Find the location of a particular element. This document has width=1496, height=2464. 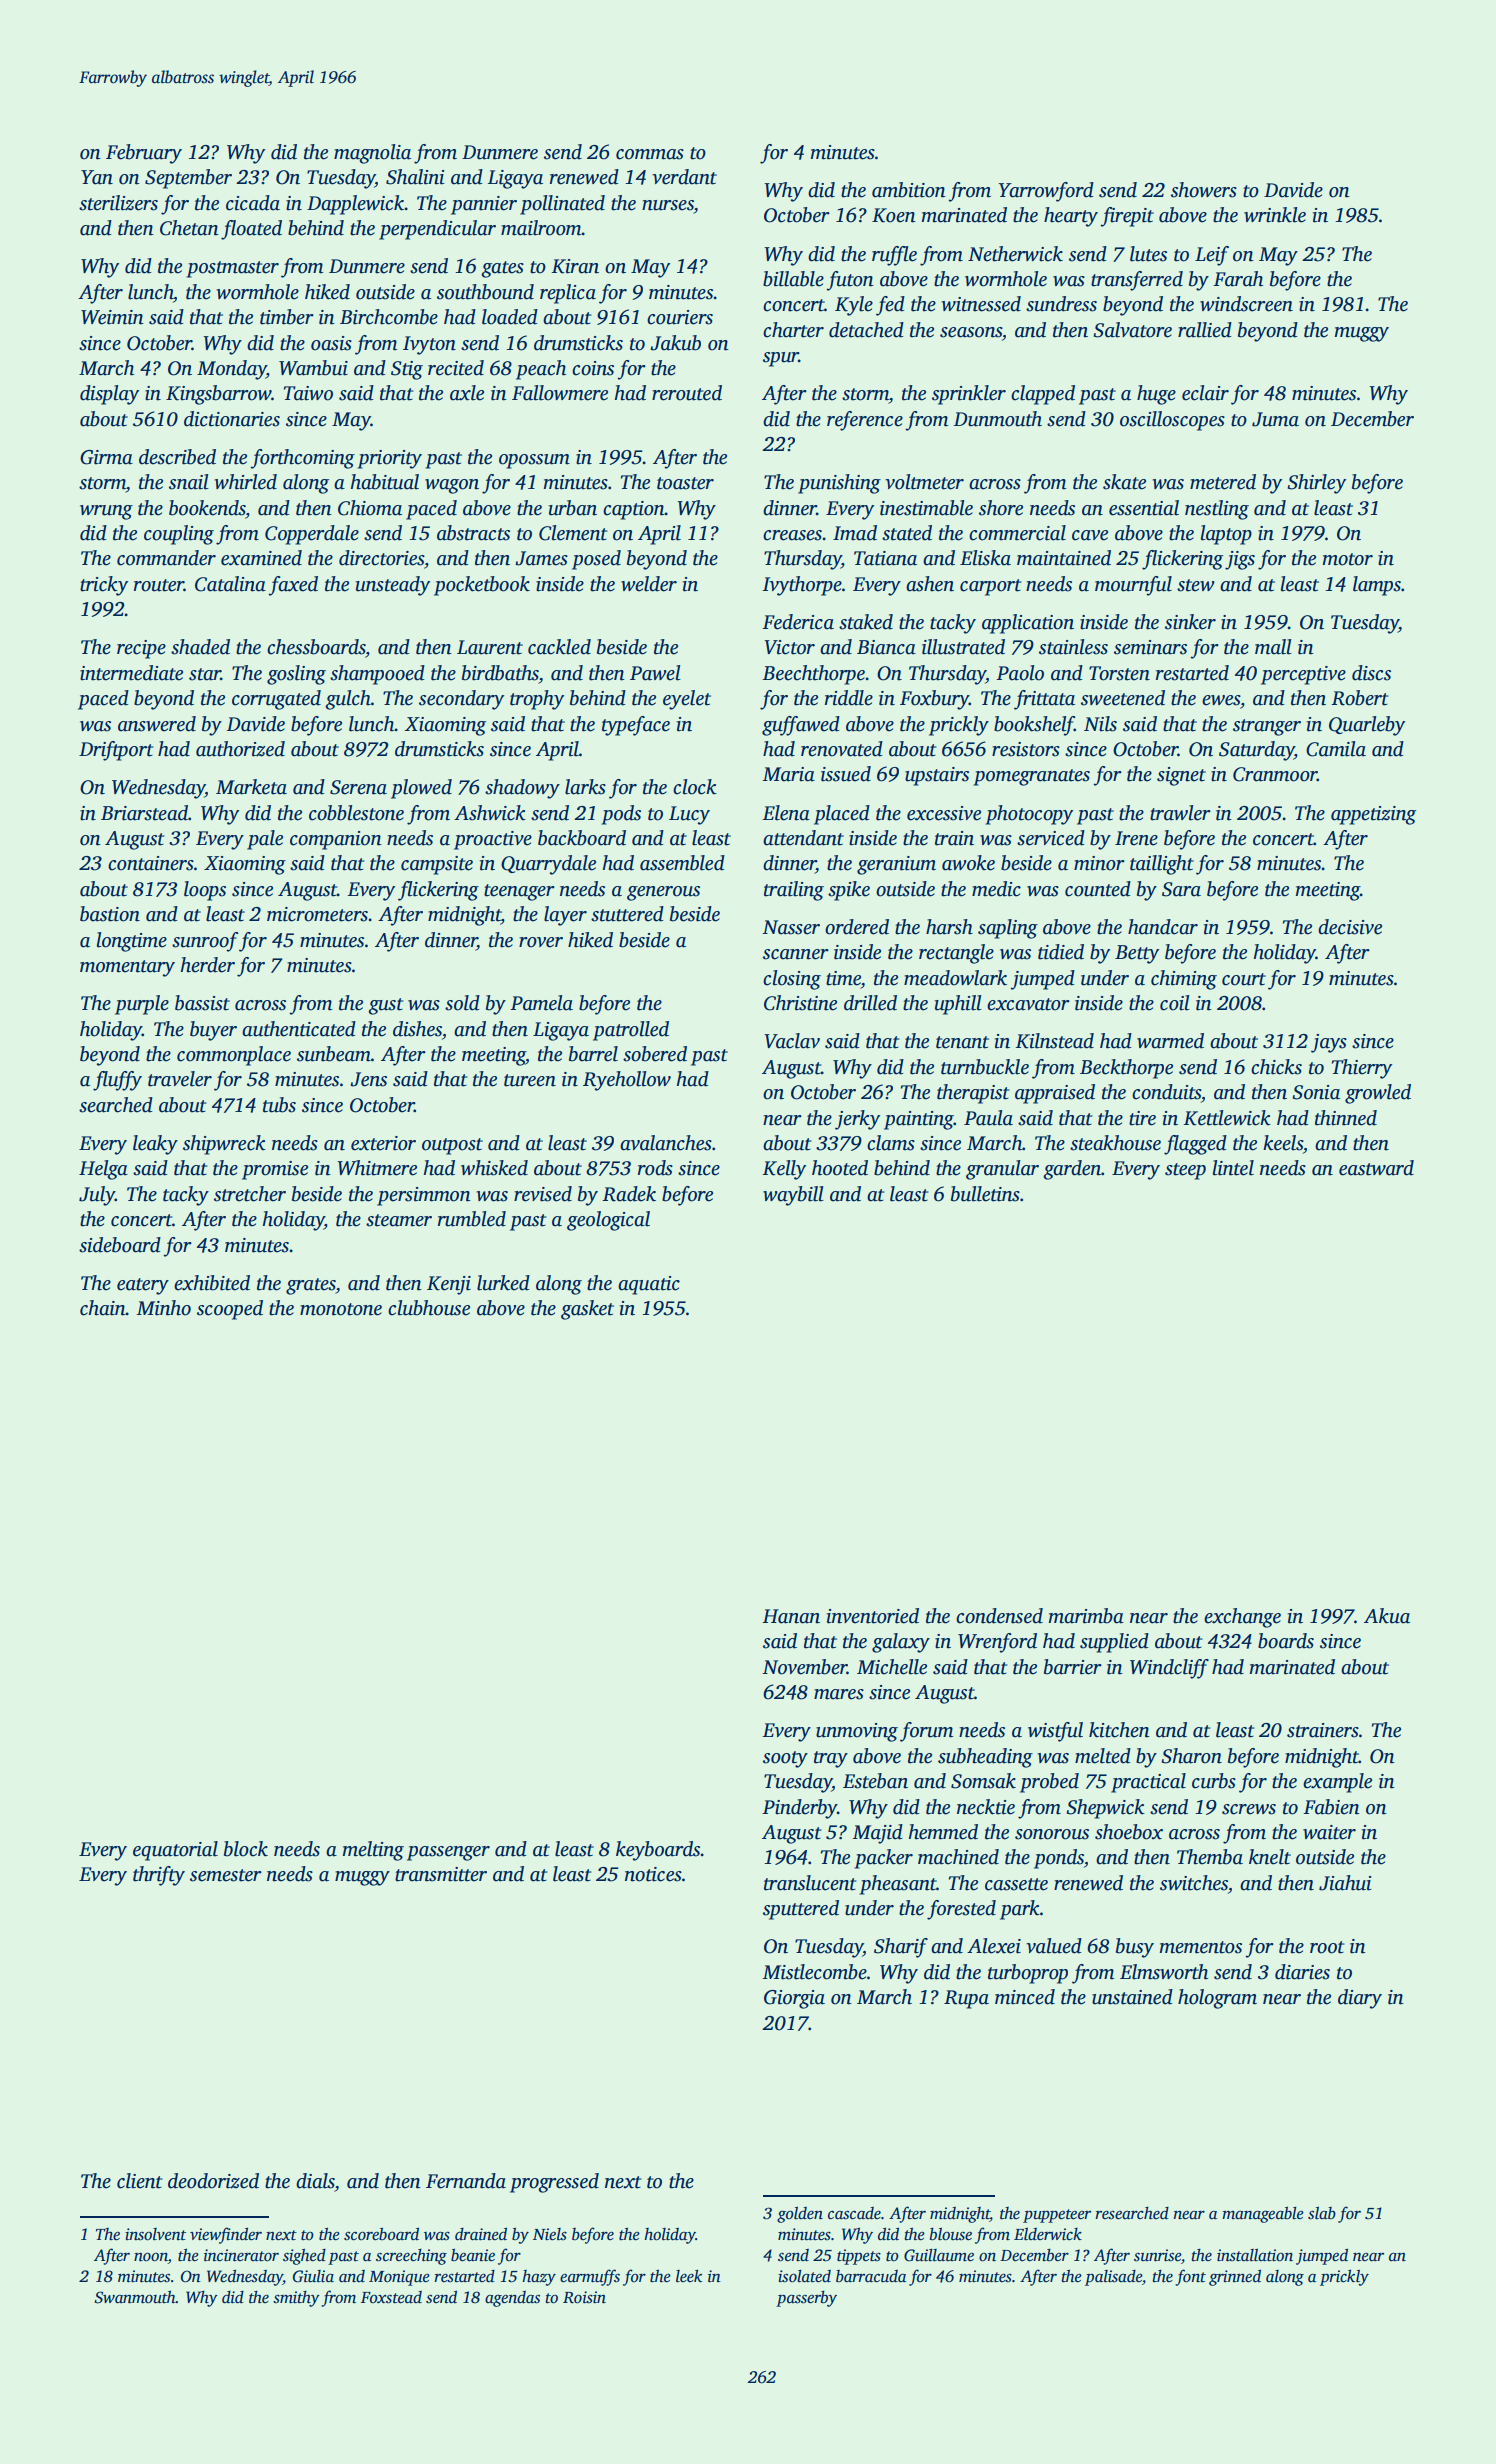

aquatic is located at coordinates (649, 1285).
